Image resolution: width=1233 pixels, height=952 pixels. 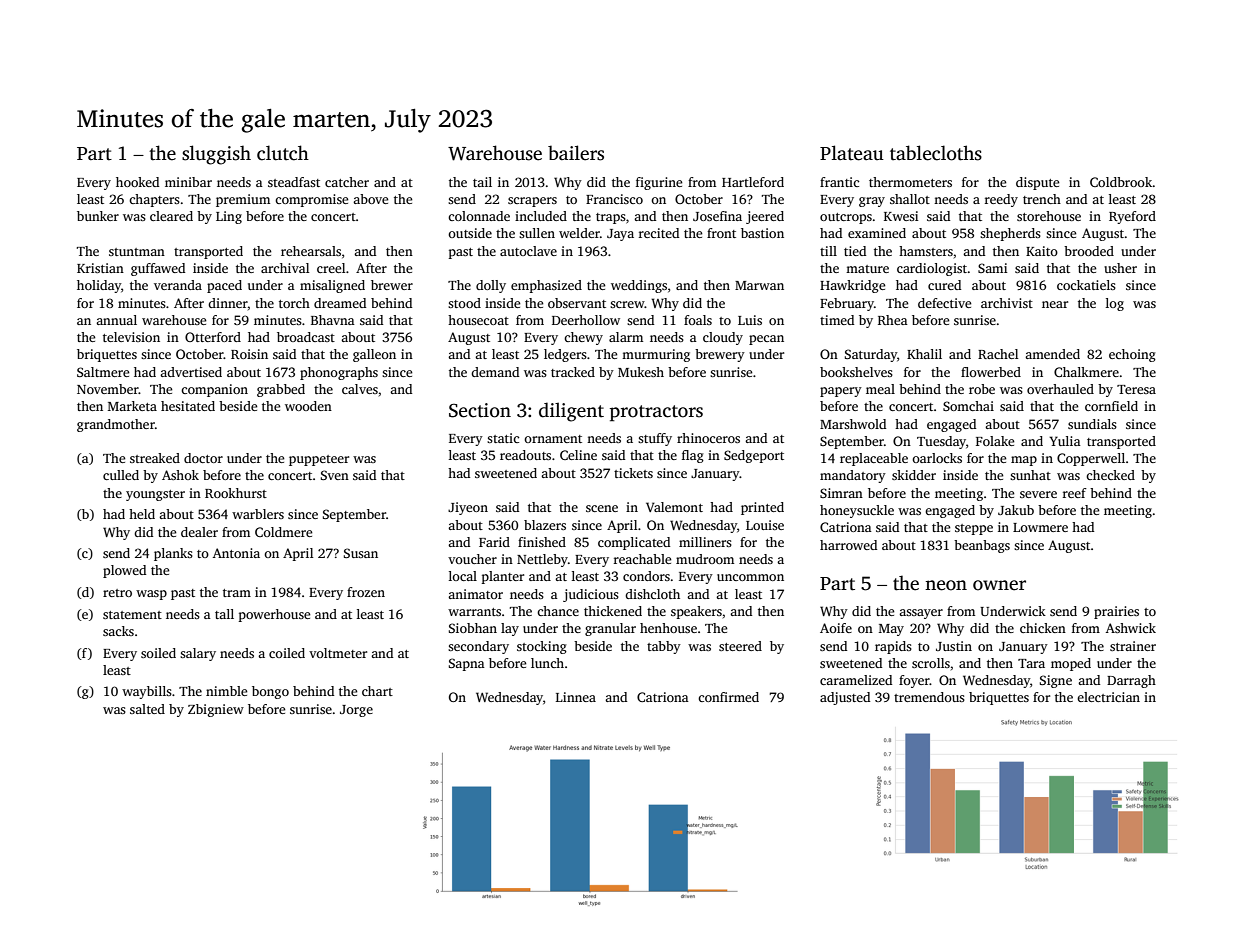 What do you see at coordinates (845, 698) in the screenshot?
I see `adjusted` at bounding box center [845, 698].
